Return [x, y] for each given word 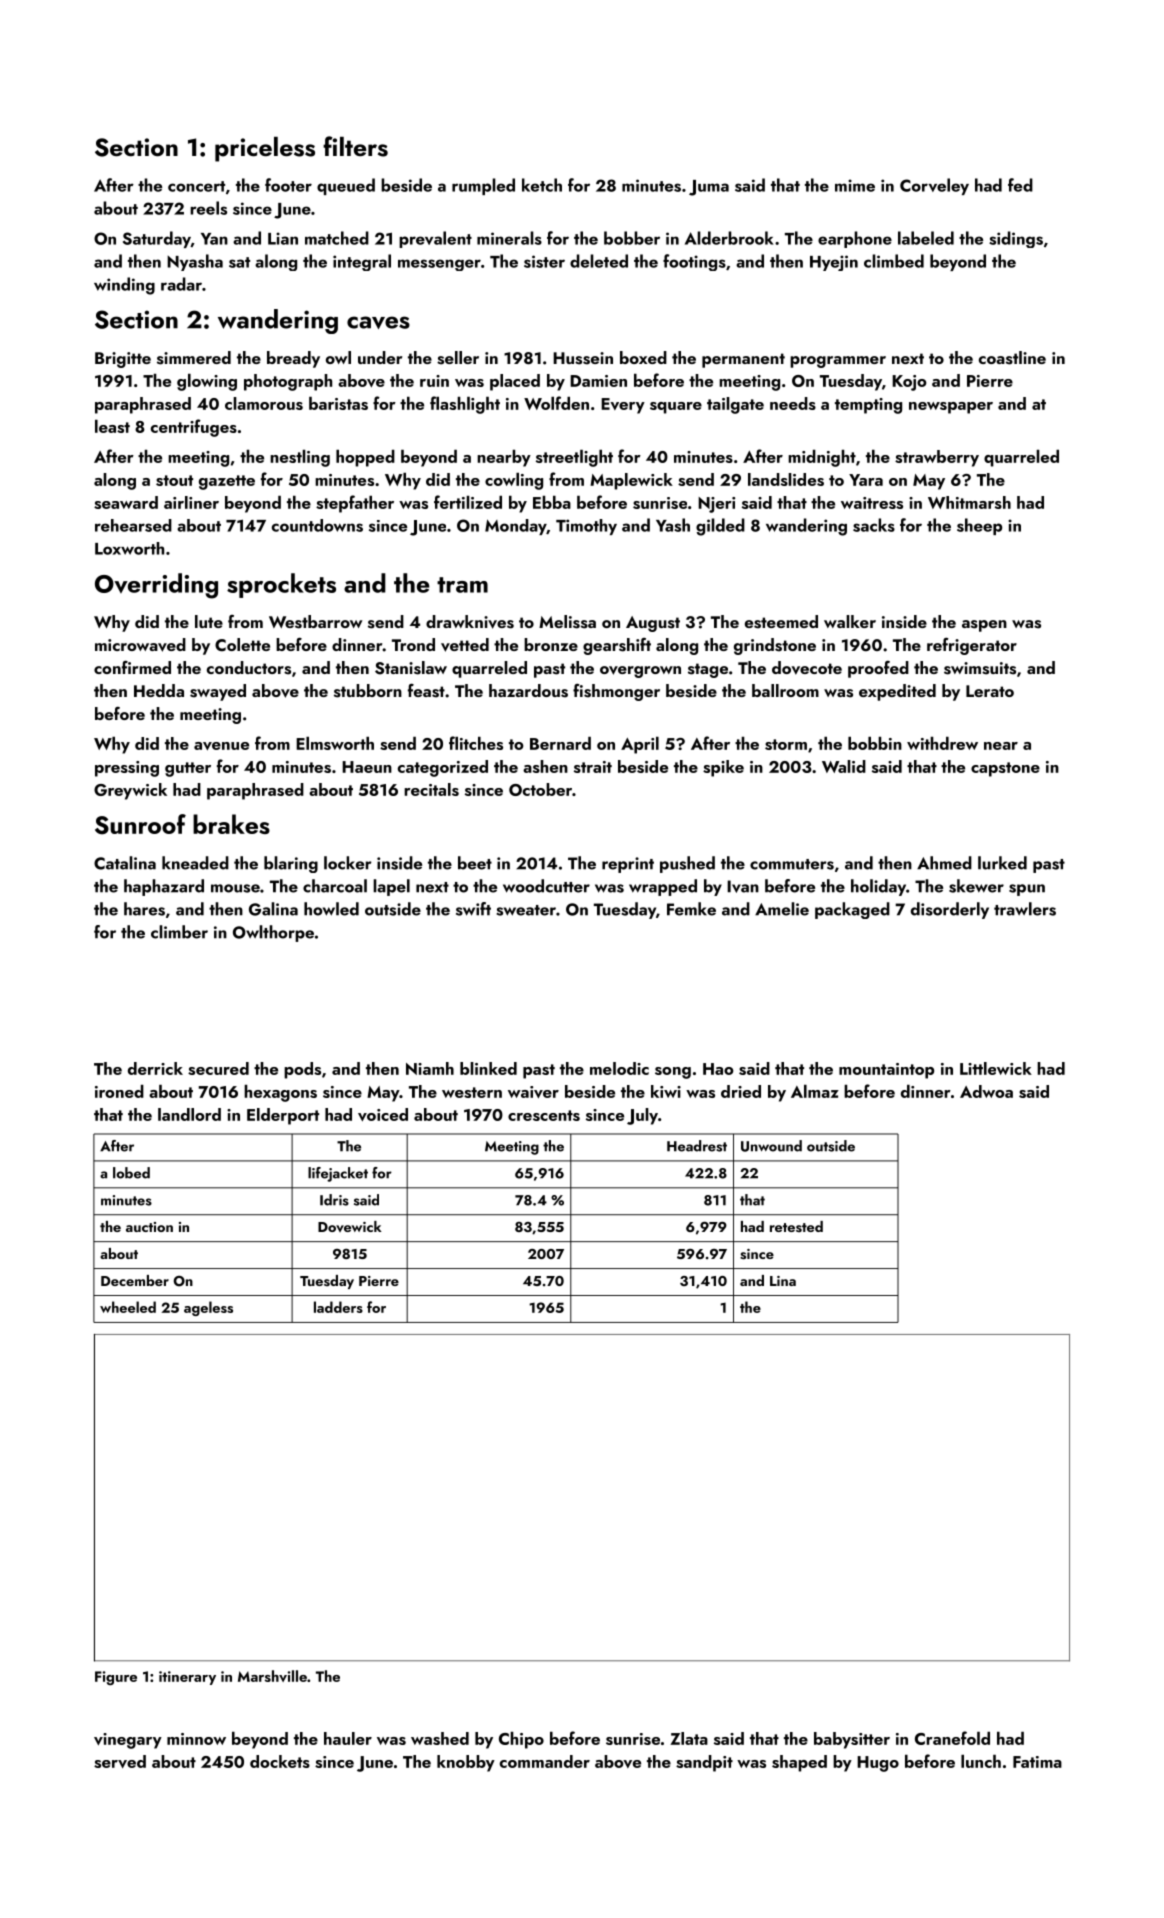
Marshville [272, 1676]
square [676, 408]
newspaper [951, 408]
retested [796, 1226]
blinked [488, 1068]
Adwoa [986, 1091]
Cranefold [952, 1738]
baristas [338, 403]
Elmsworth [335, 743]
